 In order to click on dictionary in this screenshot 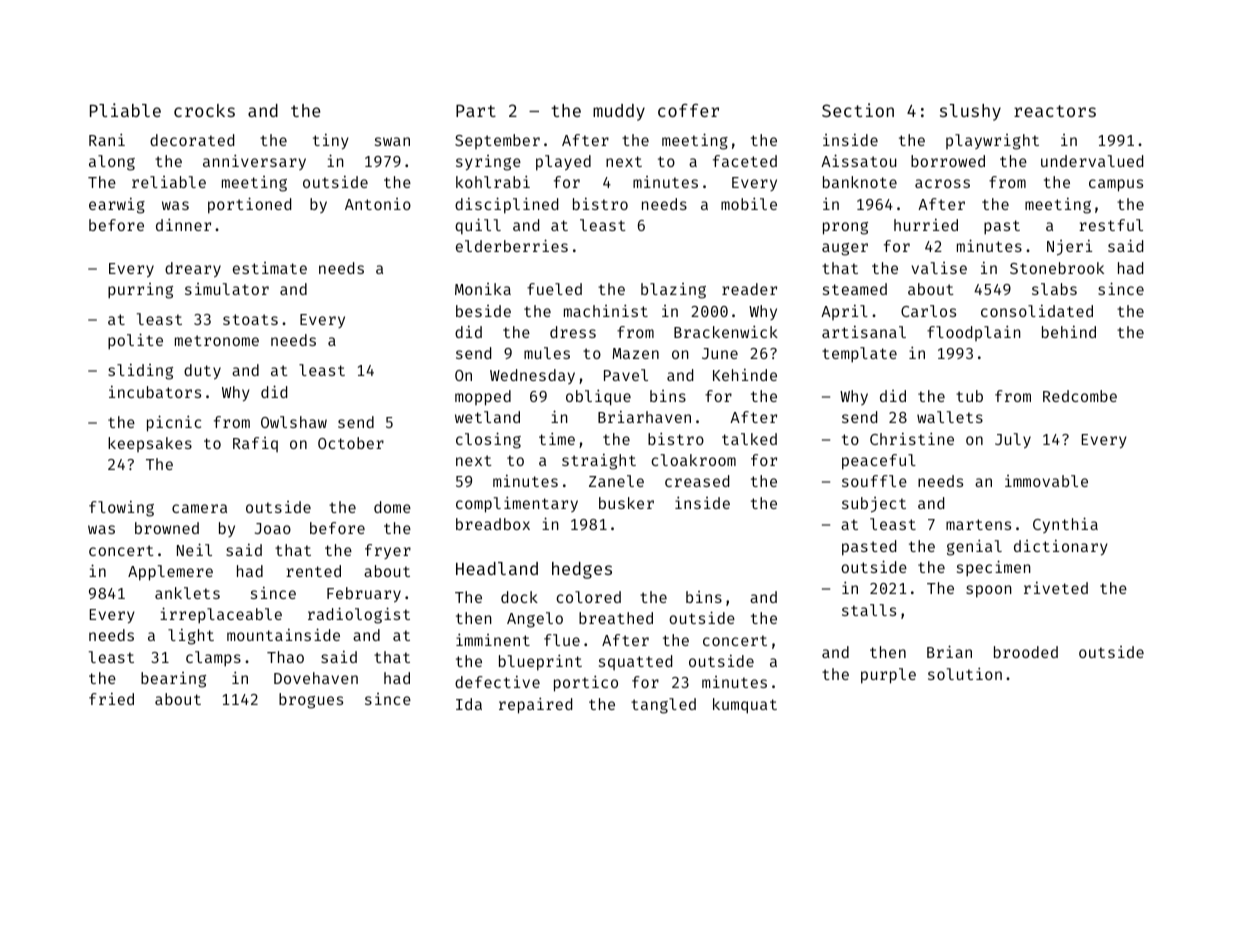, I will do `click(1061, 547)`.
